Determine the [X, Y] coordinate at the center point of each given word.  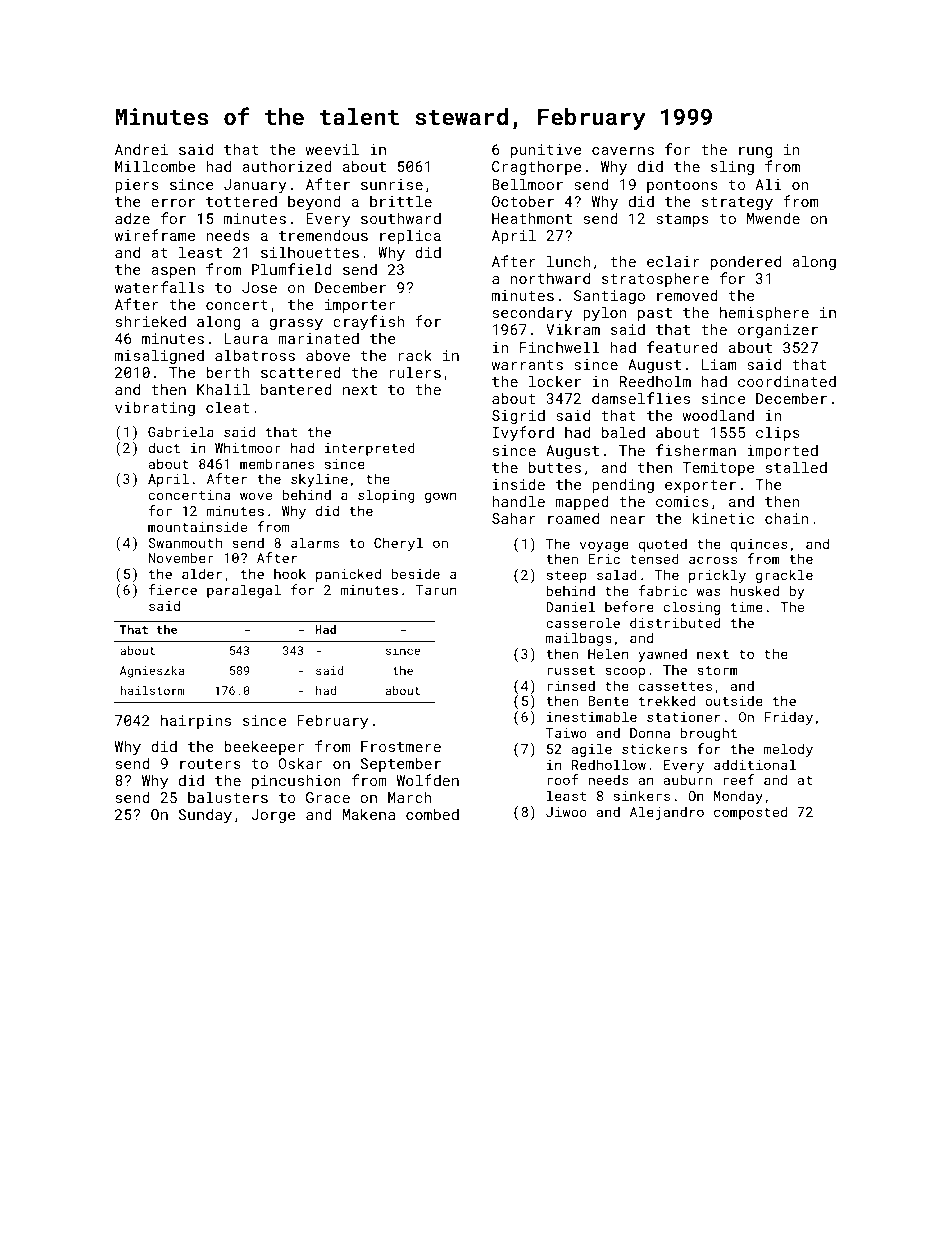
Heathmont [532, 218]
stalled [796, 467]
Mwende [773, 218]
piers [137, 186]
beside [415, 573]
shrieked [151, 321]
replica [410, 236]
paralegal [244, 591]
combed [432, 814]
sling [732, 167]
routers [210, 764]
